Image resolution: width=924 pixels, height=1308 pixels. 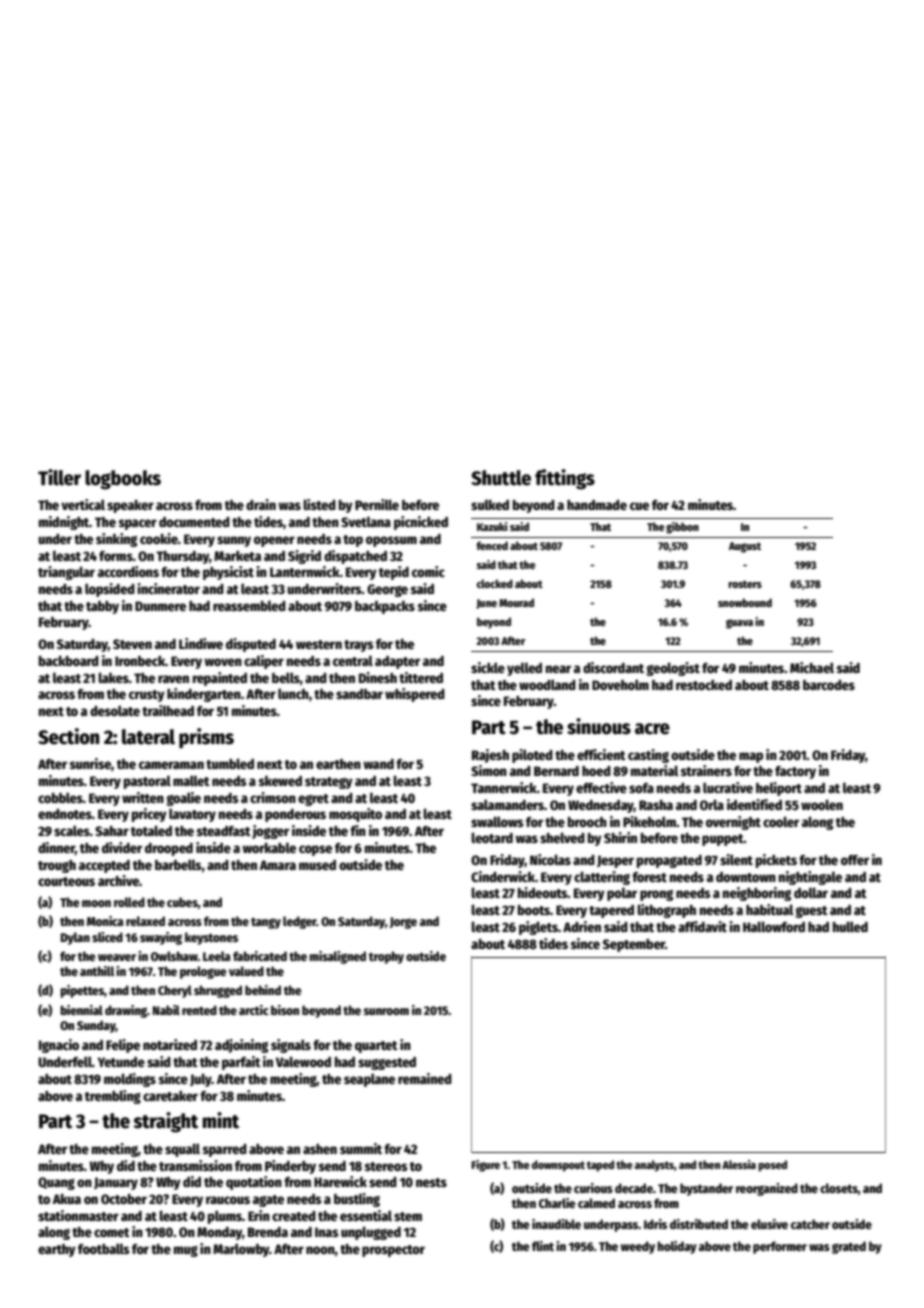 I want to click on hulled, so click(x=850, y=926).
